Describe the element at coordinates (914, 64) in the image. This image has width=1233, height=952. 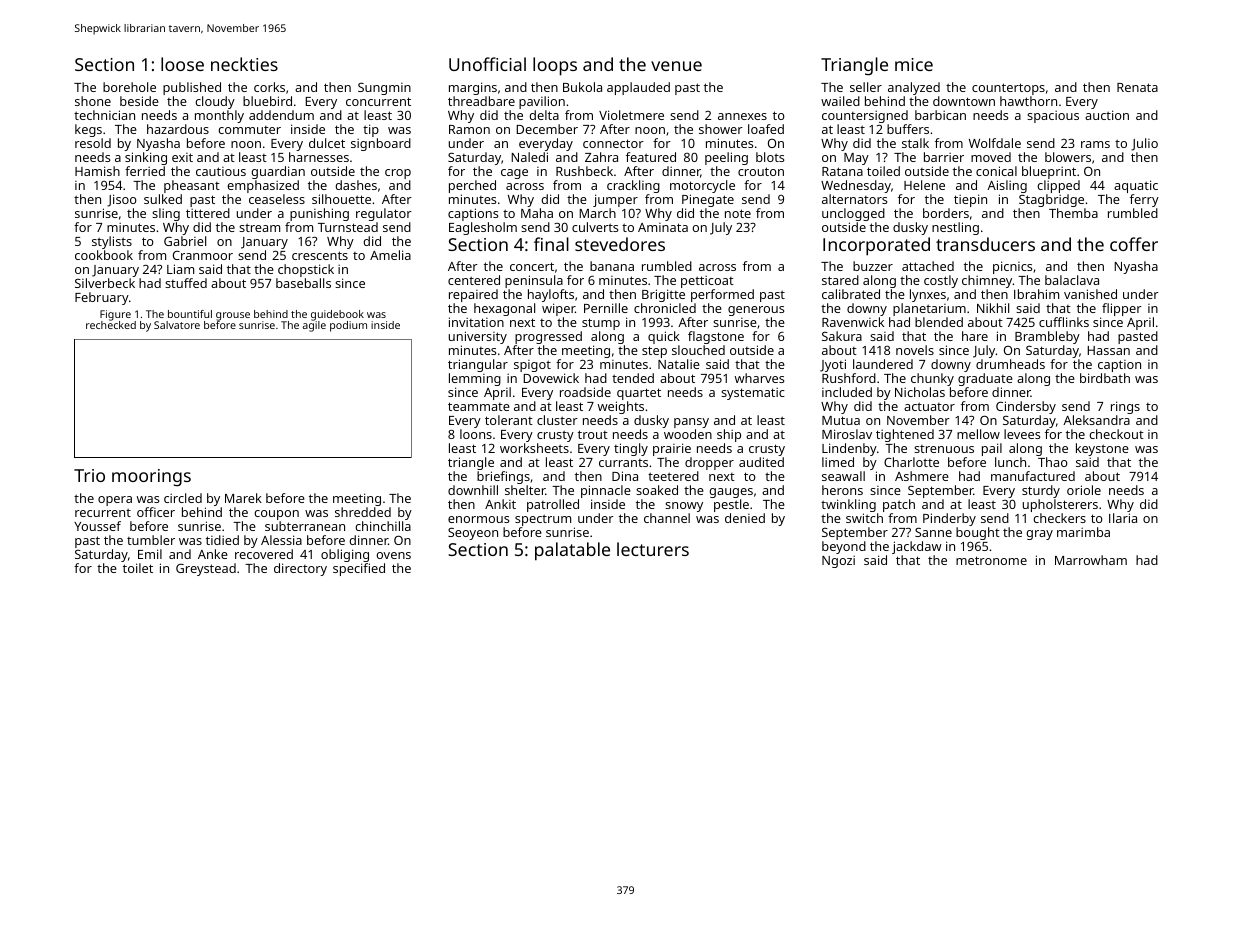
I see `mice` at that location.
